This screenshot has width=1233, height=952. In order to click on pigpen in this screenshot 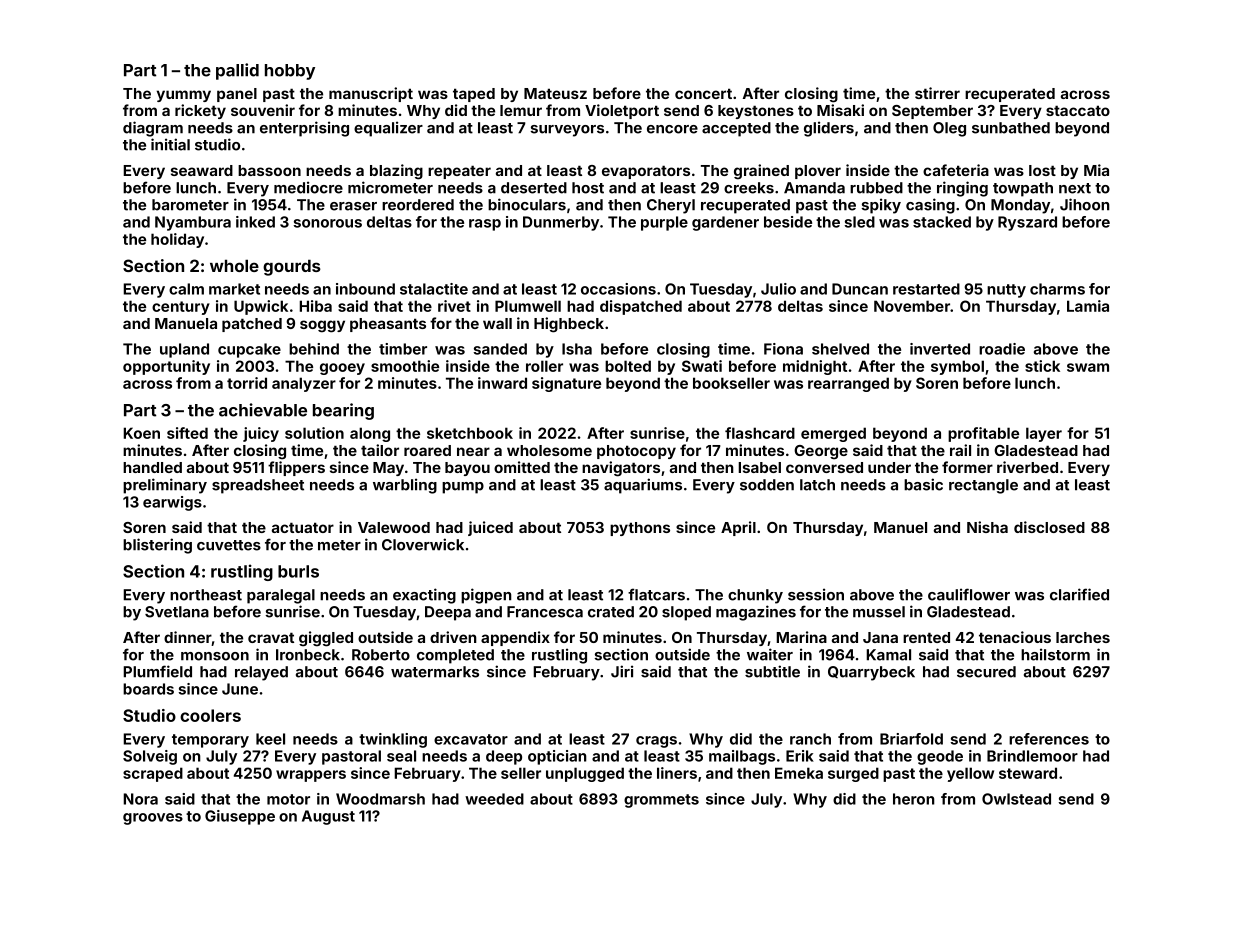, I will do `click(486, 596)`.
